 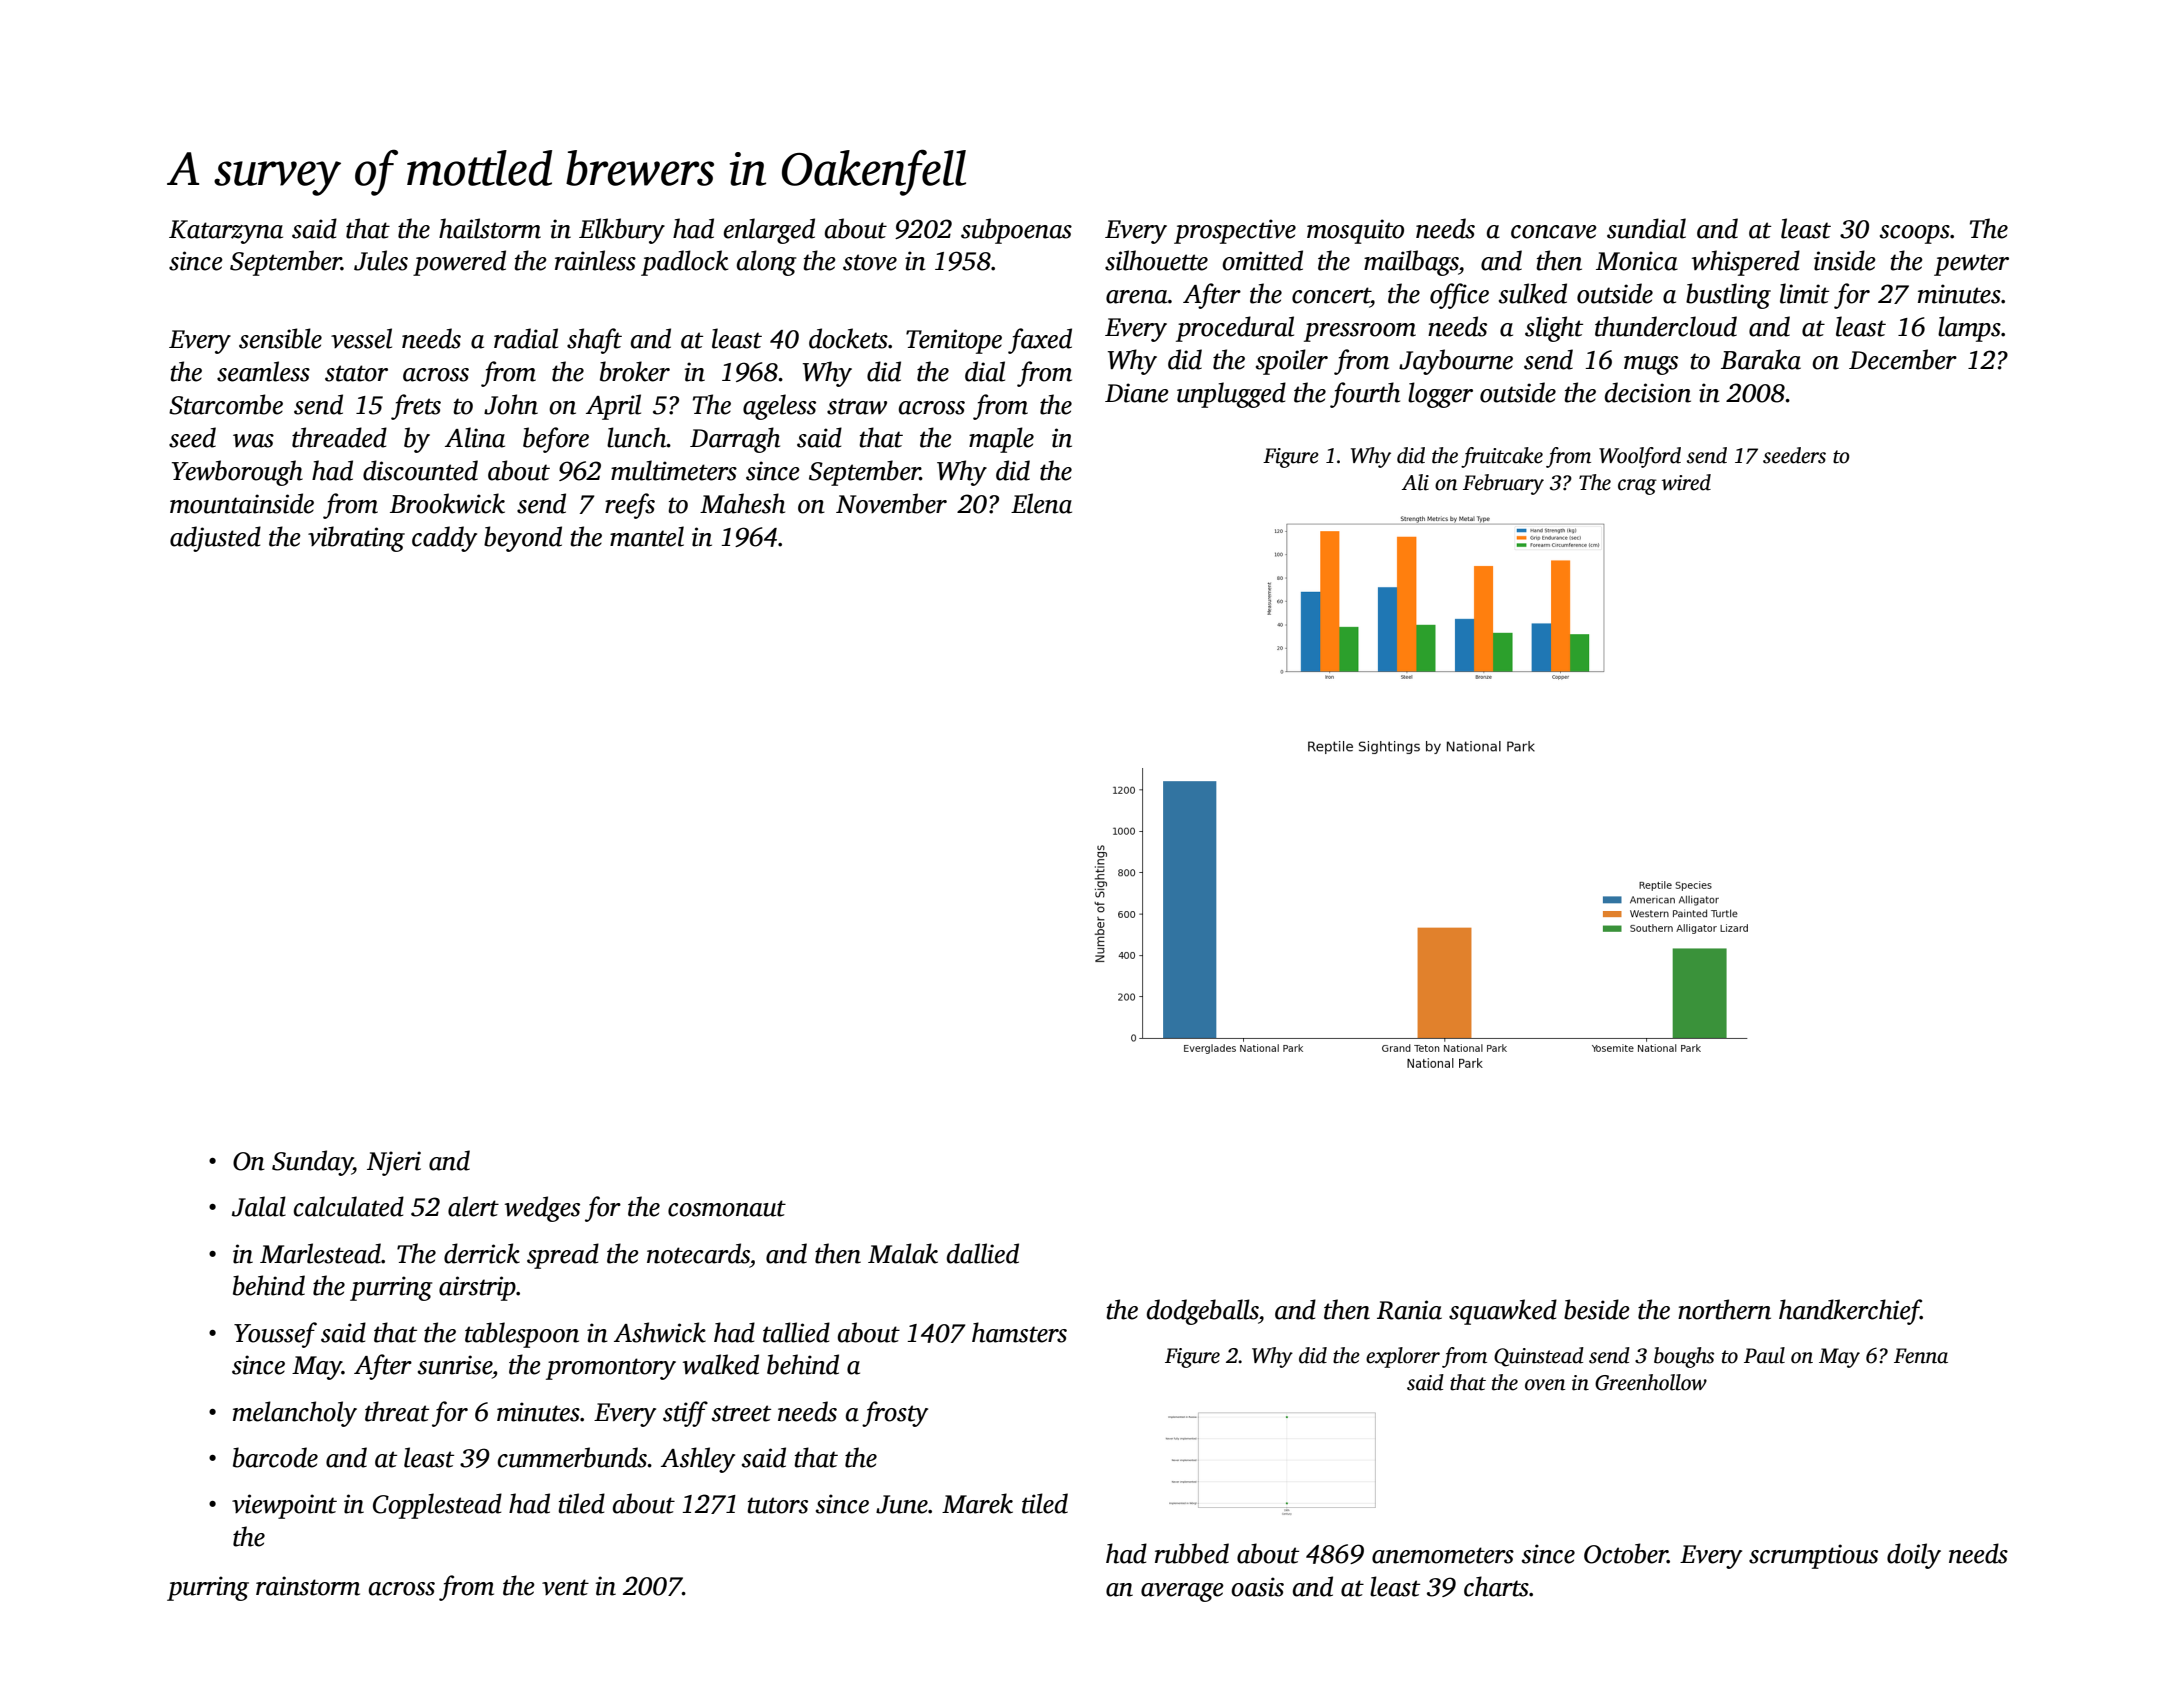 I want to click on Katarzyna, so click(x=226, y=232).
